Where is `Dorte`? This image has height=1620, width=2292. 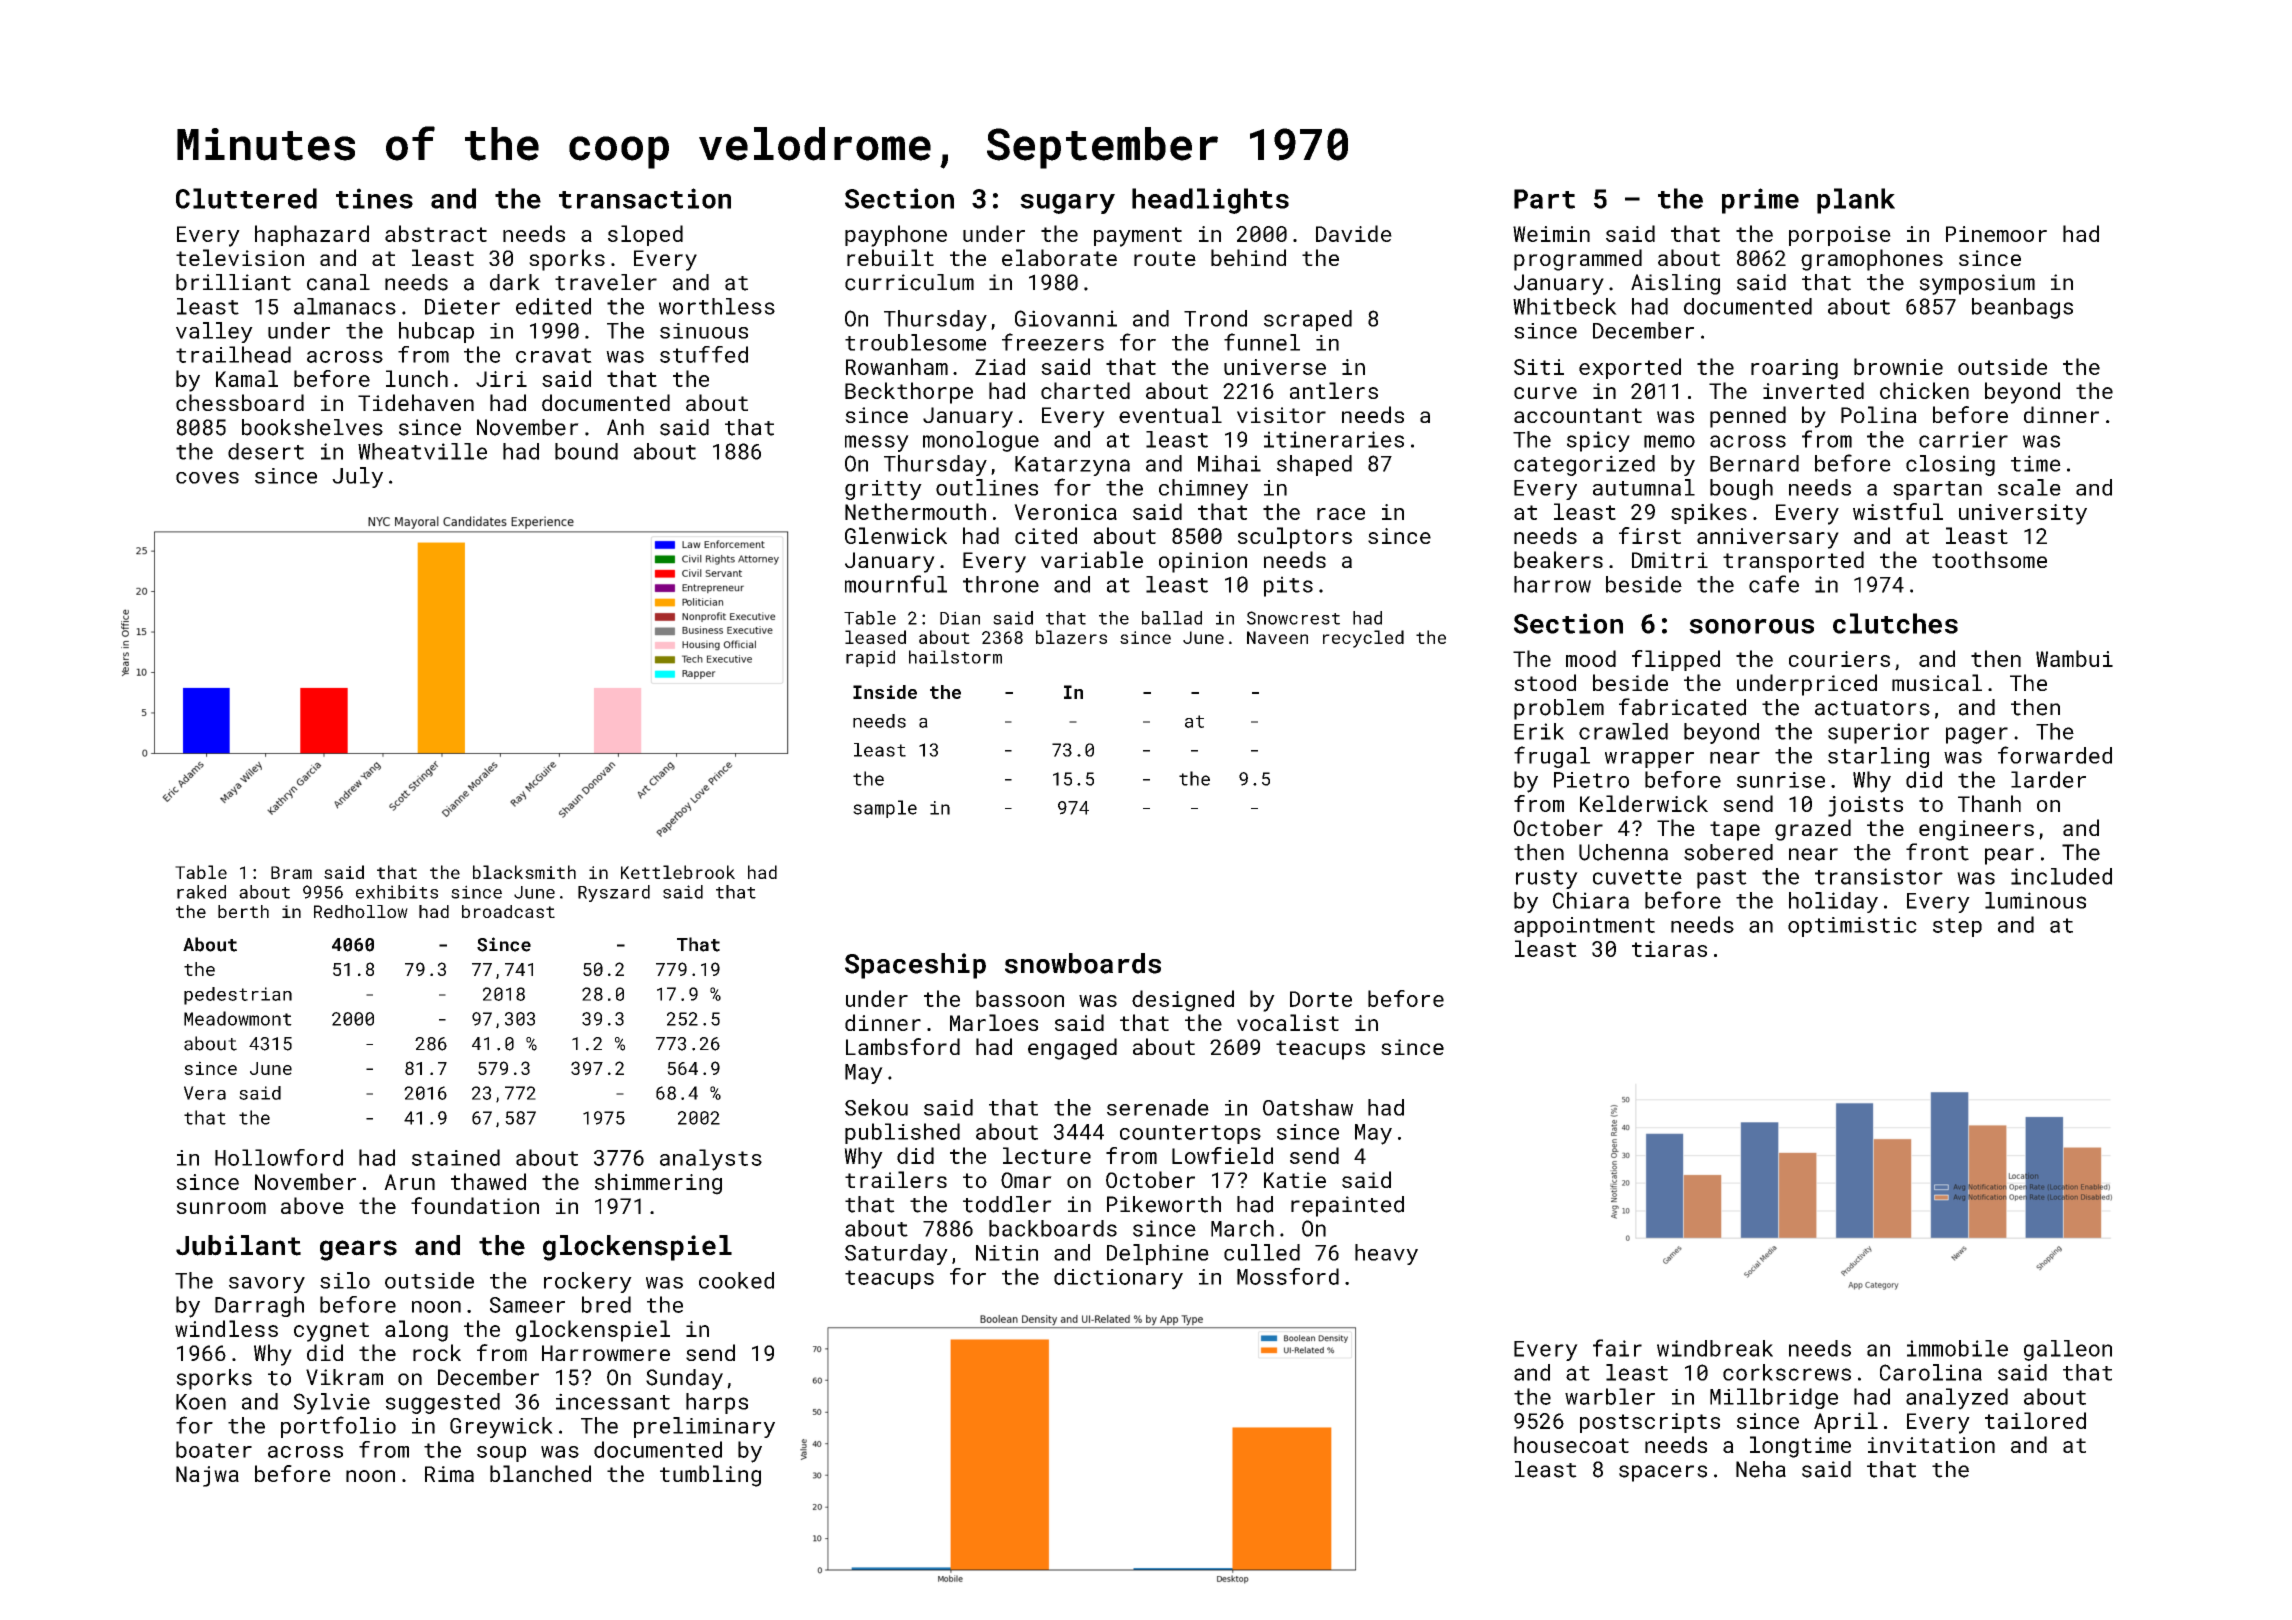 Dorte is located at coordinates (1321, 999).
